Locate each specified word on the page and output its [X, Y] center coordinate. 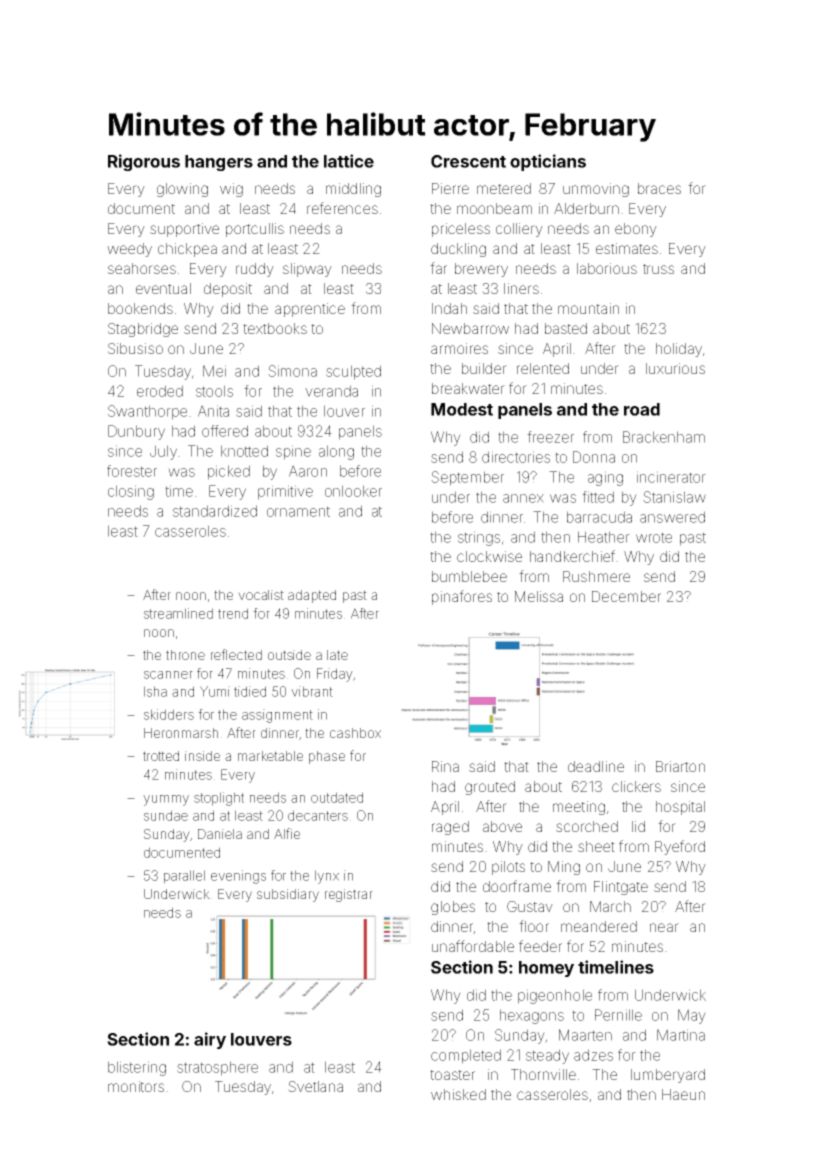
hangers [219, 163]
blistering [137, 1068]
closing [131, 492]
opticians [548, 162]
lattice [349, 161]
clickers [636, 786]
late [337, 655]
